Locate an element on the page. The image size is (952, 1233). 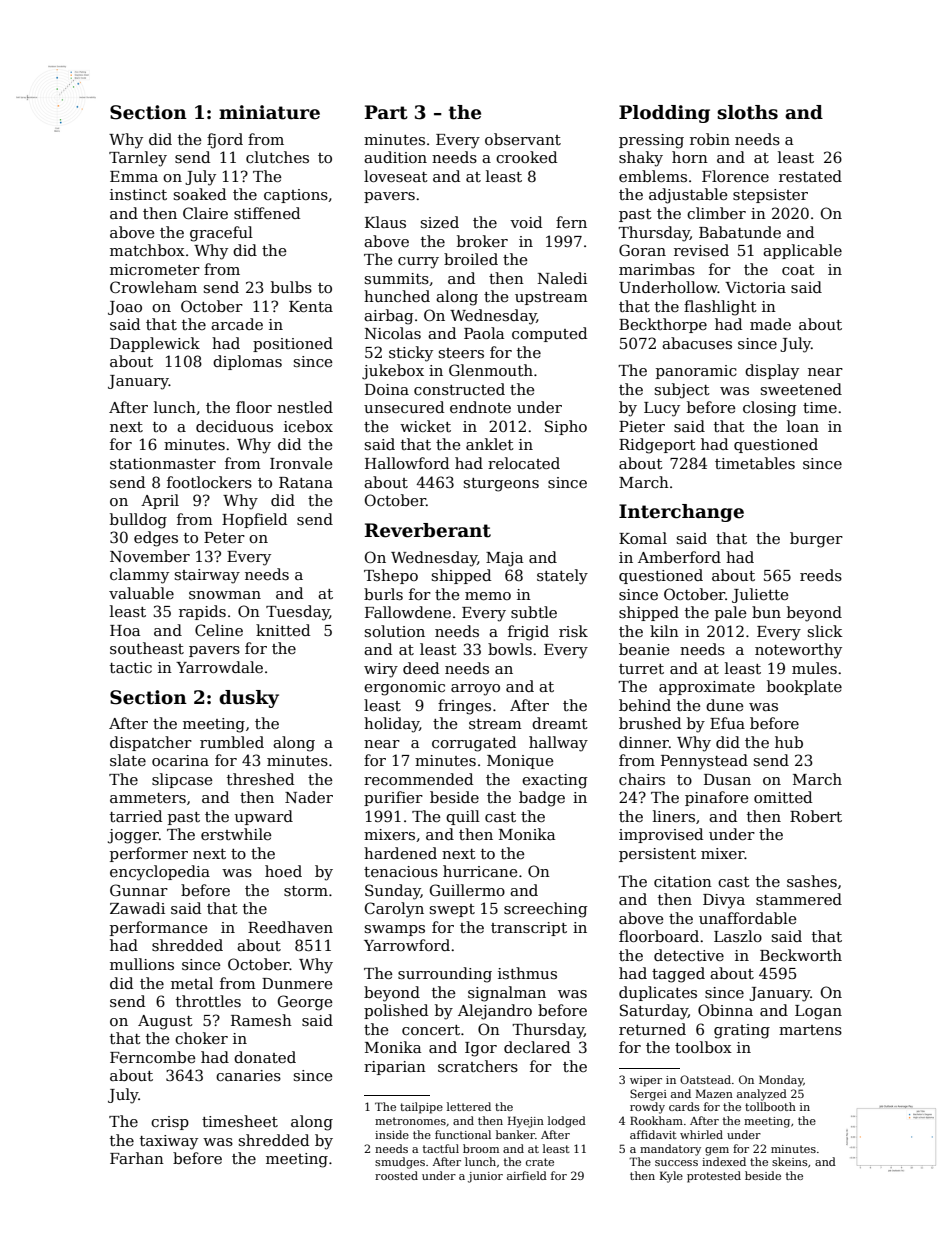
detective is located at coordinates (689, 955).
